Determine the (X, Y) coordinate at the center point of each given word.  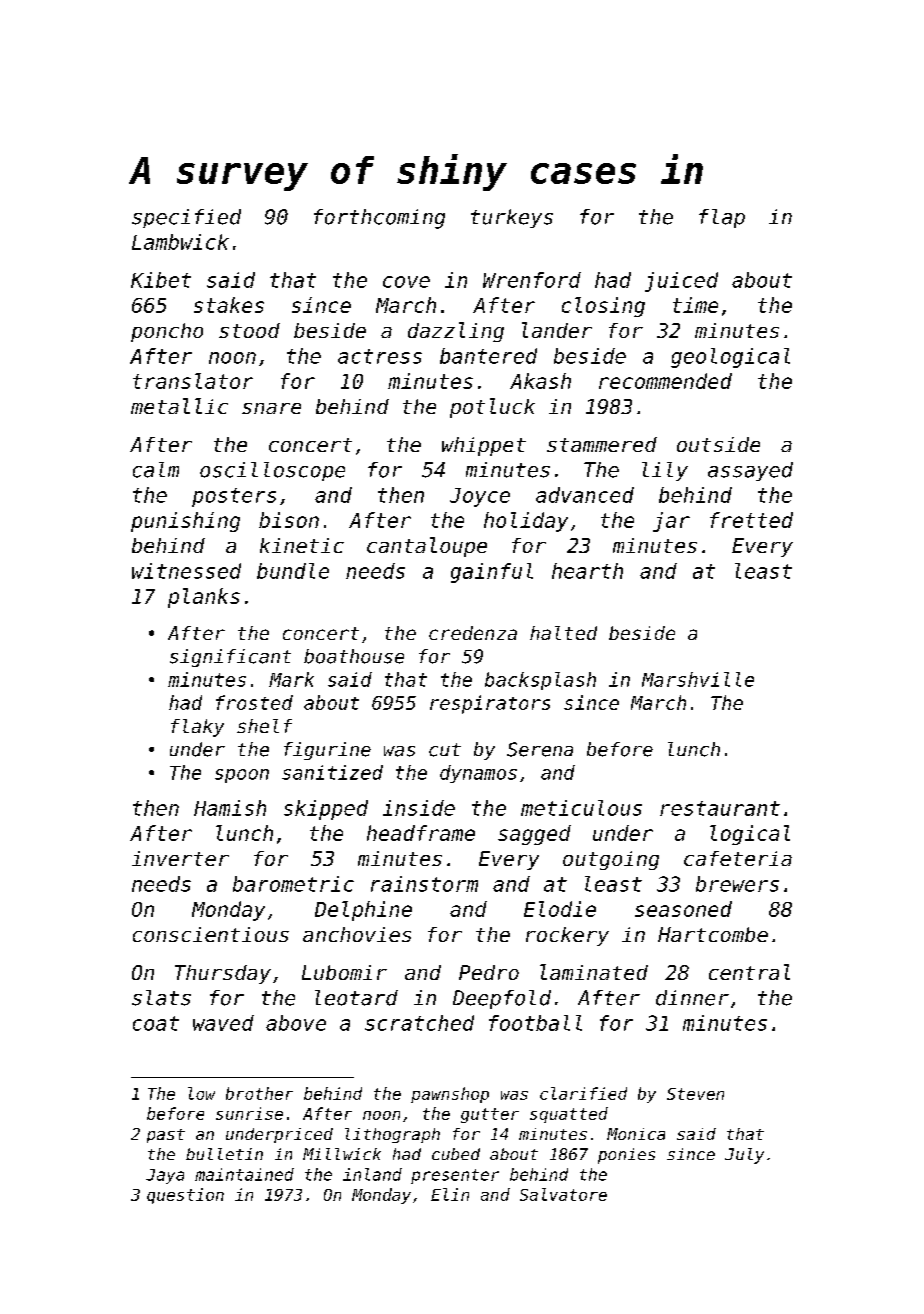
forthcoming (379, 219)
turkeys (512, 218)
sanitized (332, 772)
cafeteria (738, 858)
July (744, 1156)
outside (718, 444)
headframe (421, 833)
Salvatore (563, 1194)
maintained (244, 1174)
